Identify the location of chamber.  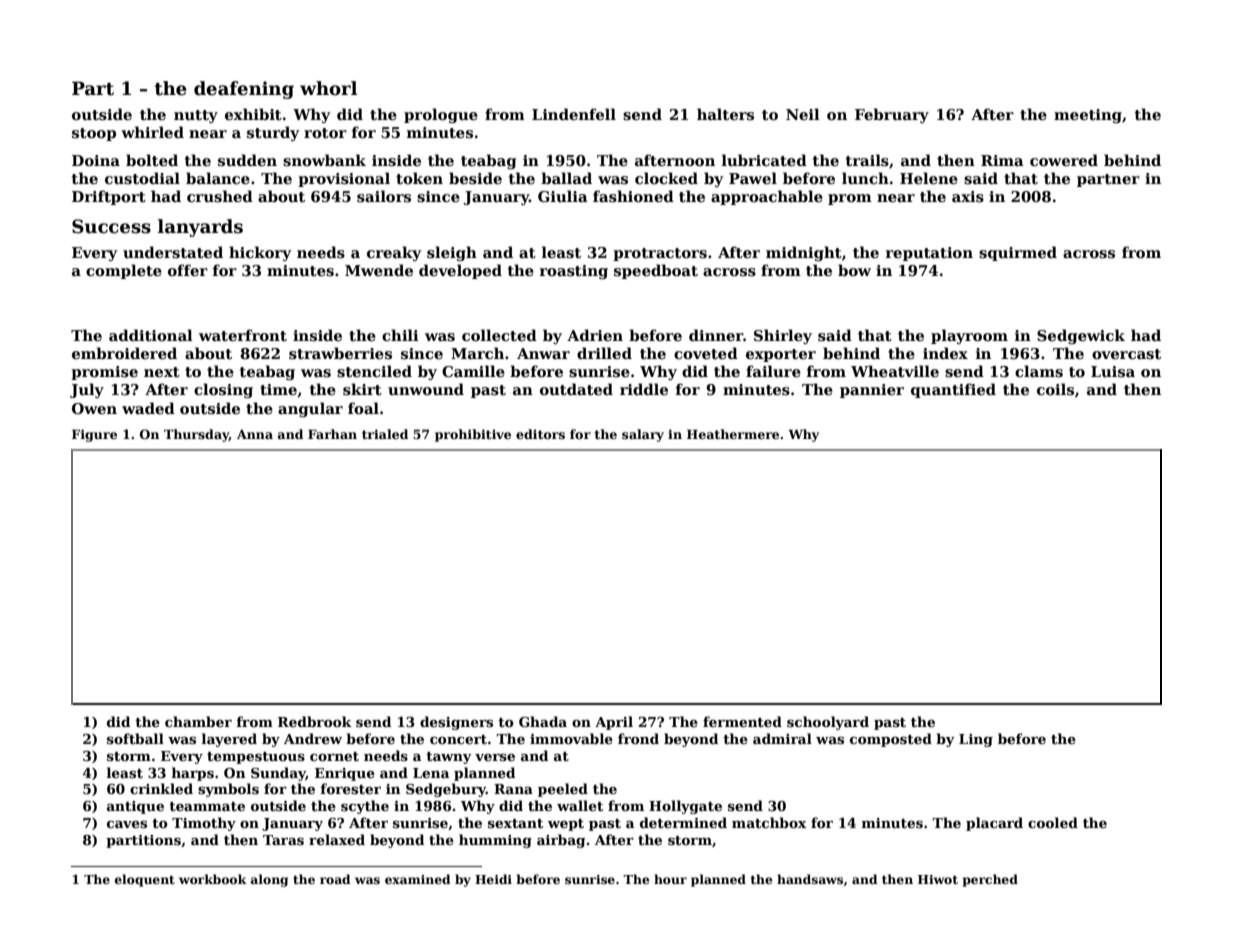
(198, 721).
